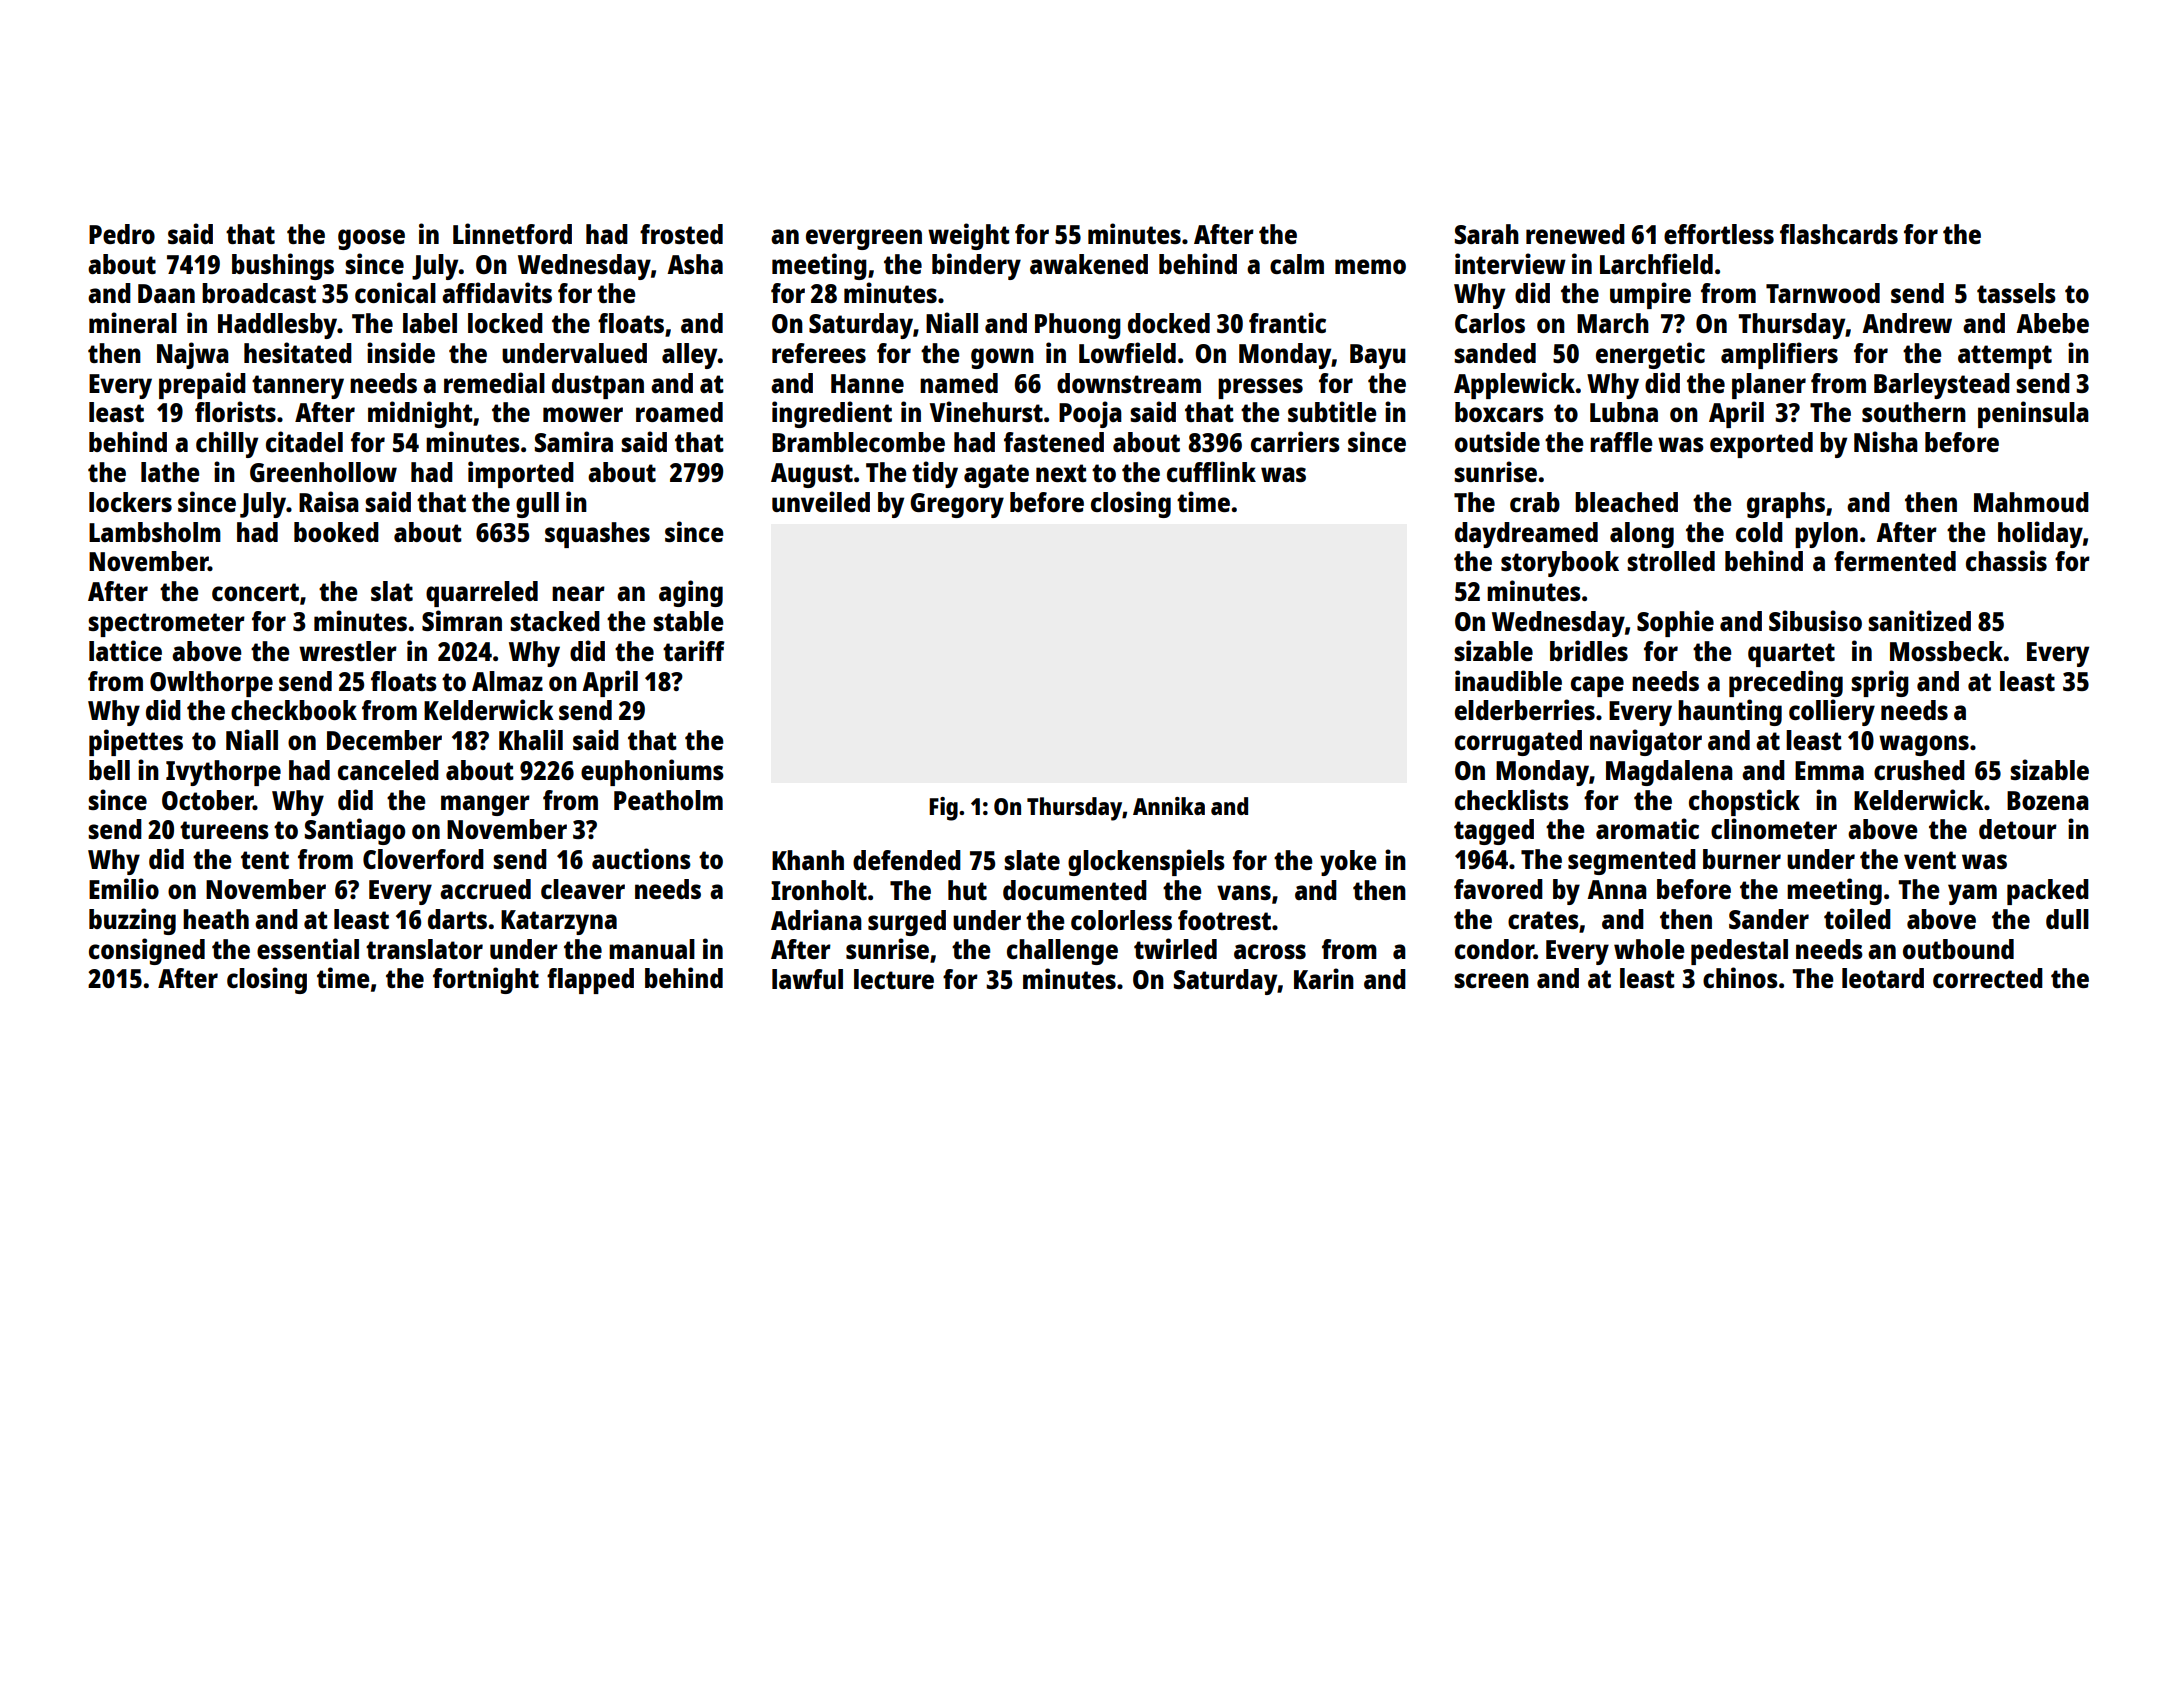 The width and height of the screenshot is (2178, 1683). What do you see at coordinates (894, 979) in the screenshot?
I see `lecture` at bounding box center [894, 979].
